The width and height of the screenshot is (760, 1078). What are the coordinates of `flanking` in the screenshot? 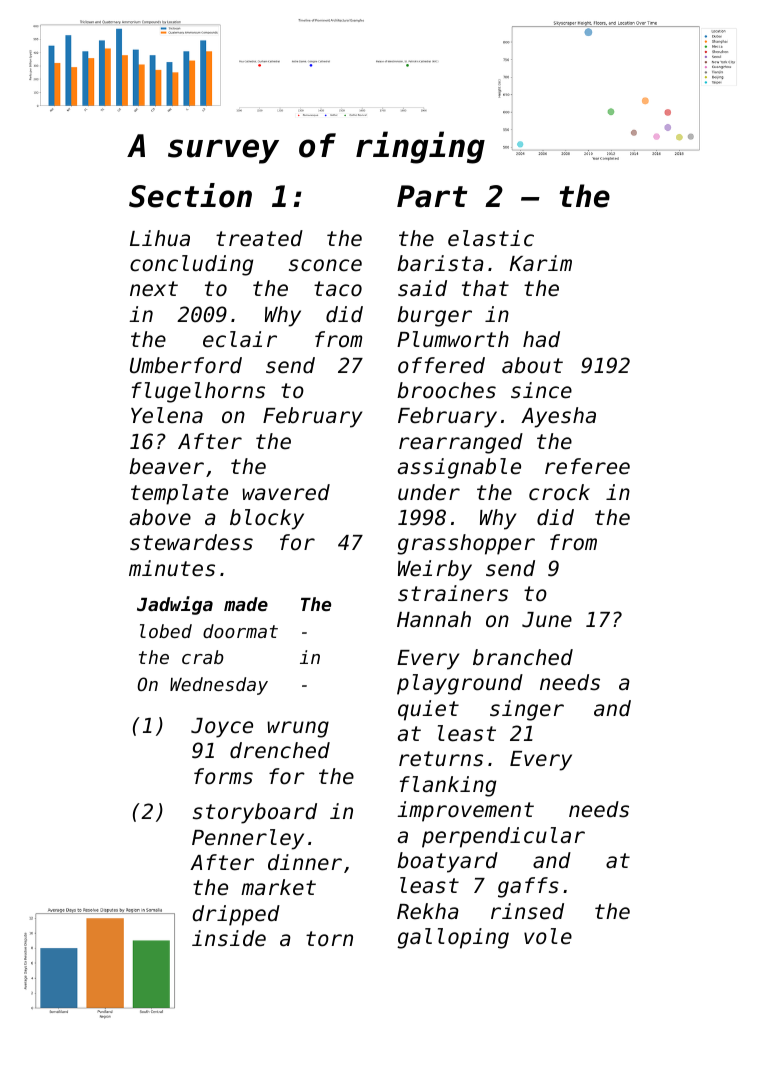 It's located at (448, 786).
